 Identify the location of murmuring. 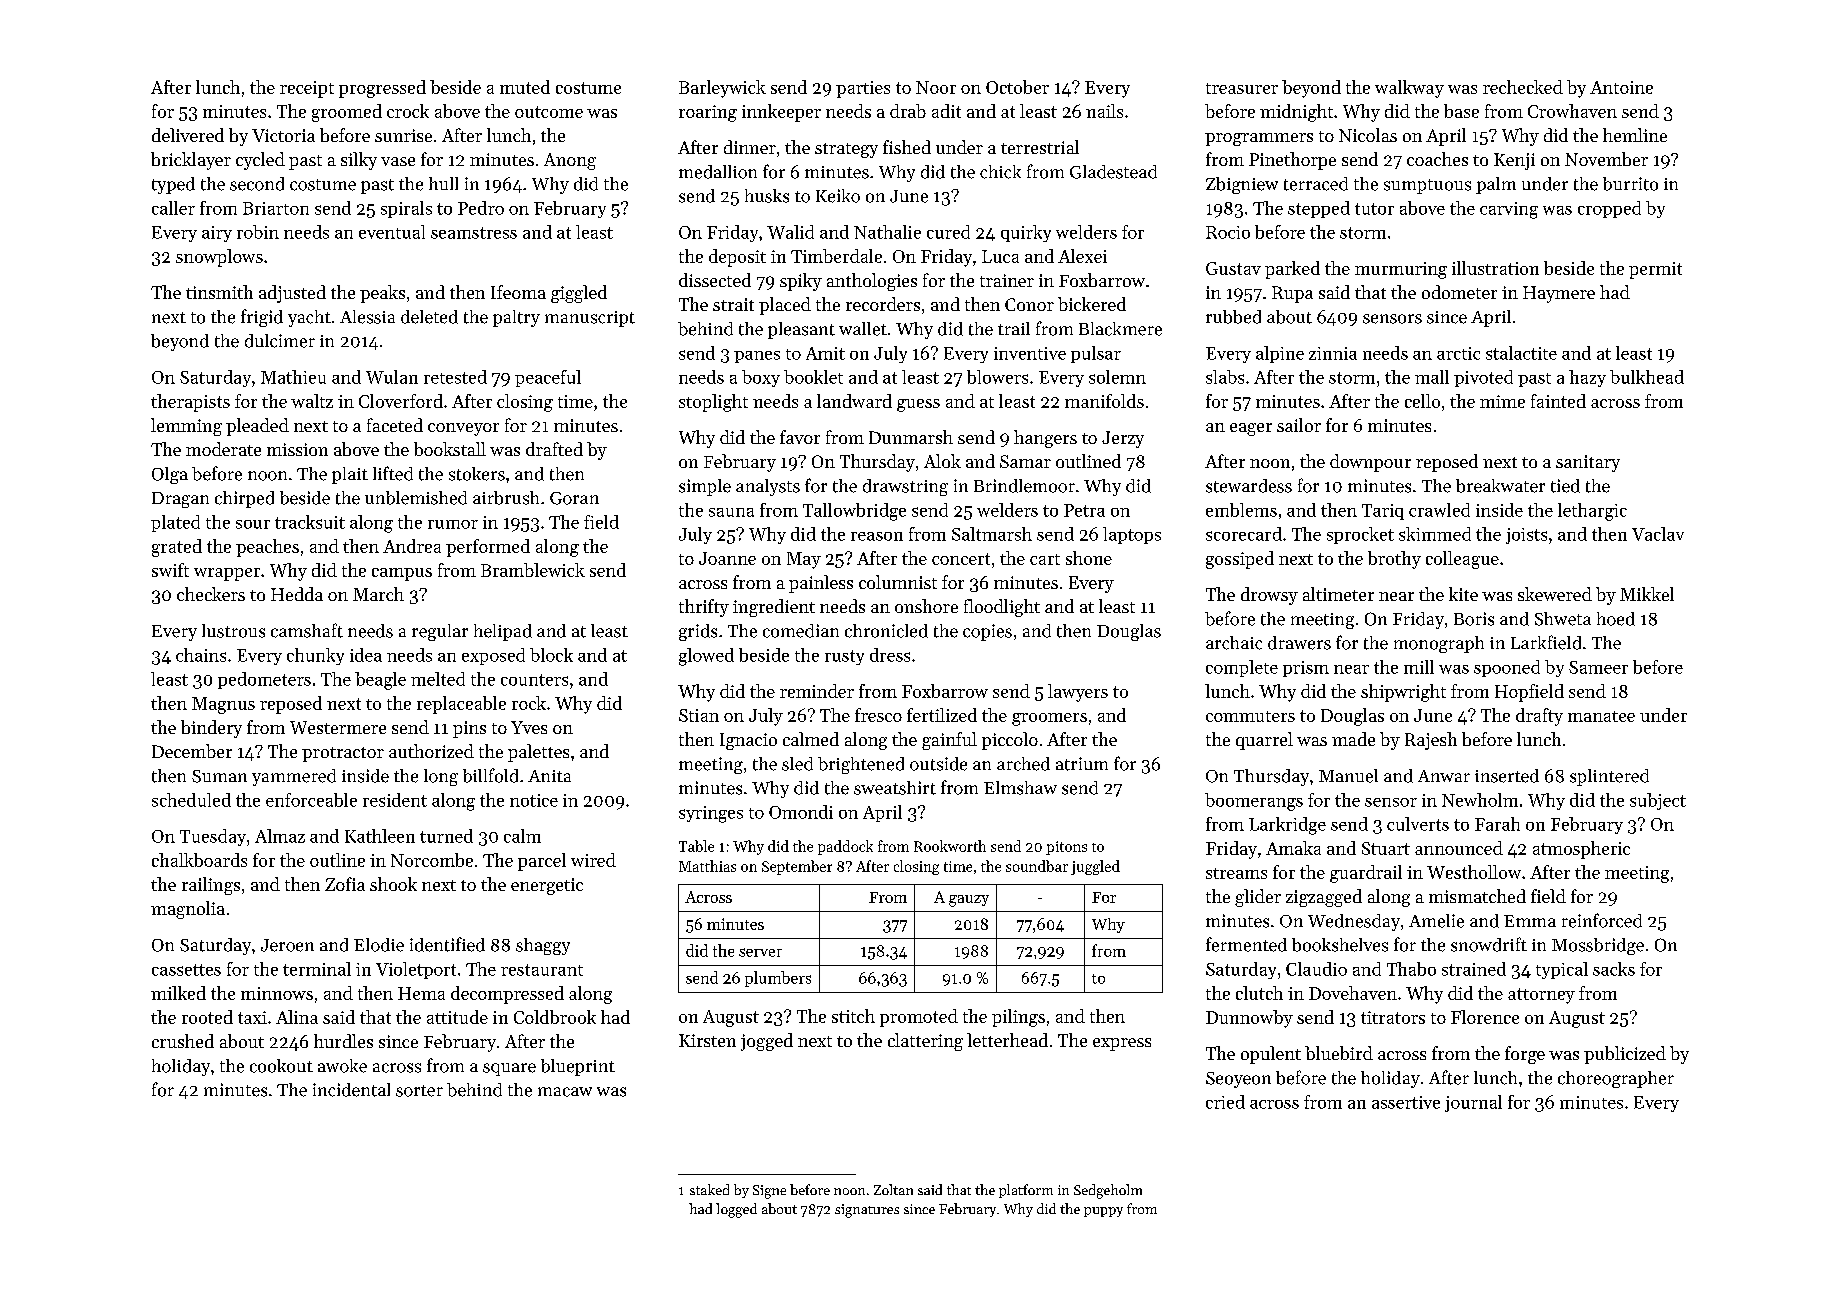
(1401, 270).
